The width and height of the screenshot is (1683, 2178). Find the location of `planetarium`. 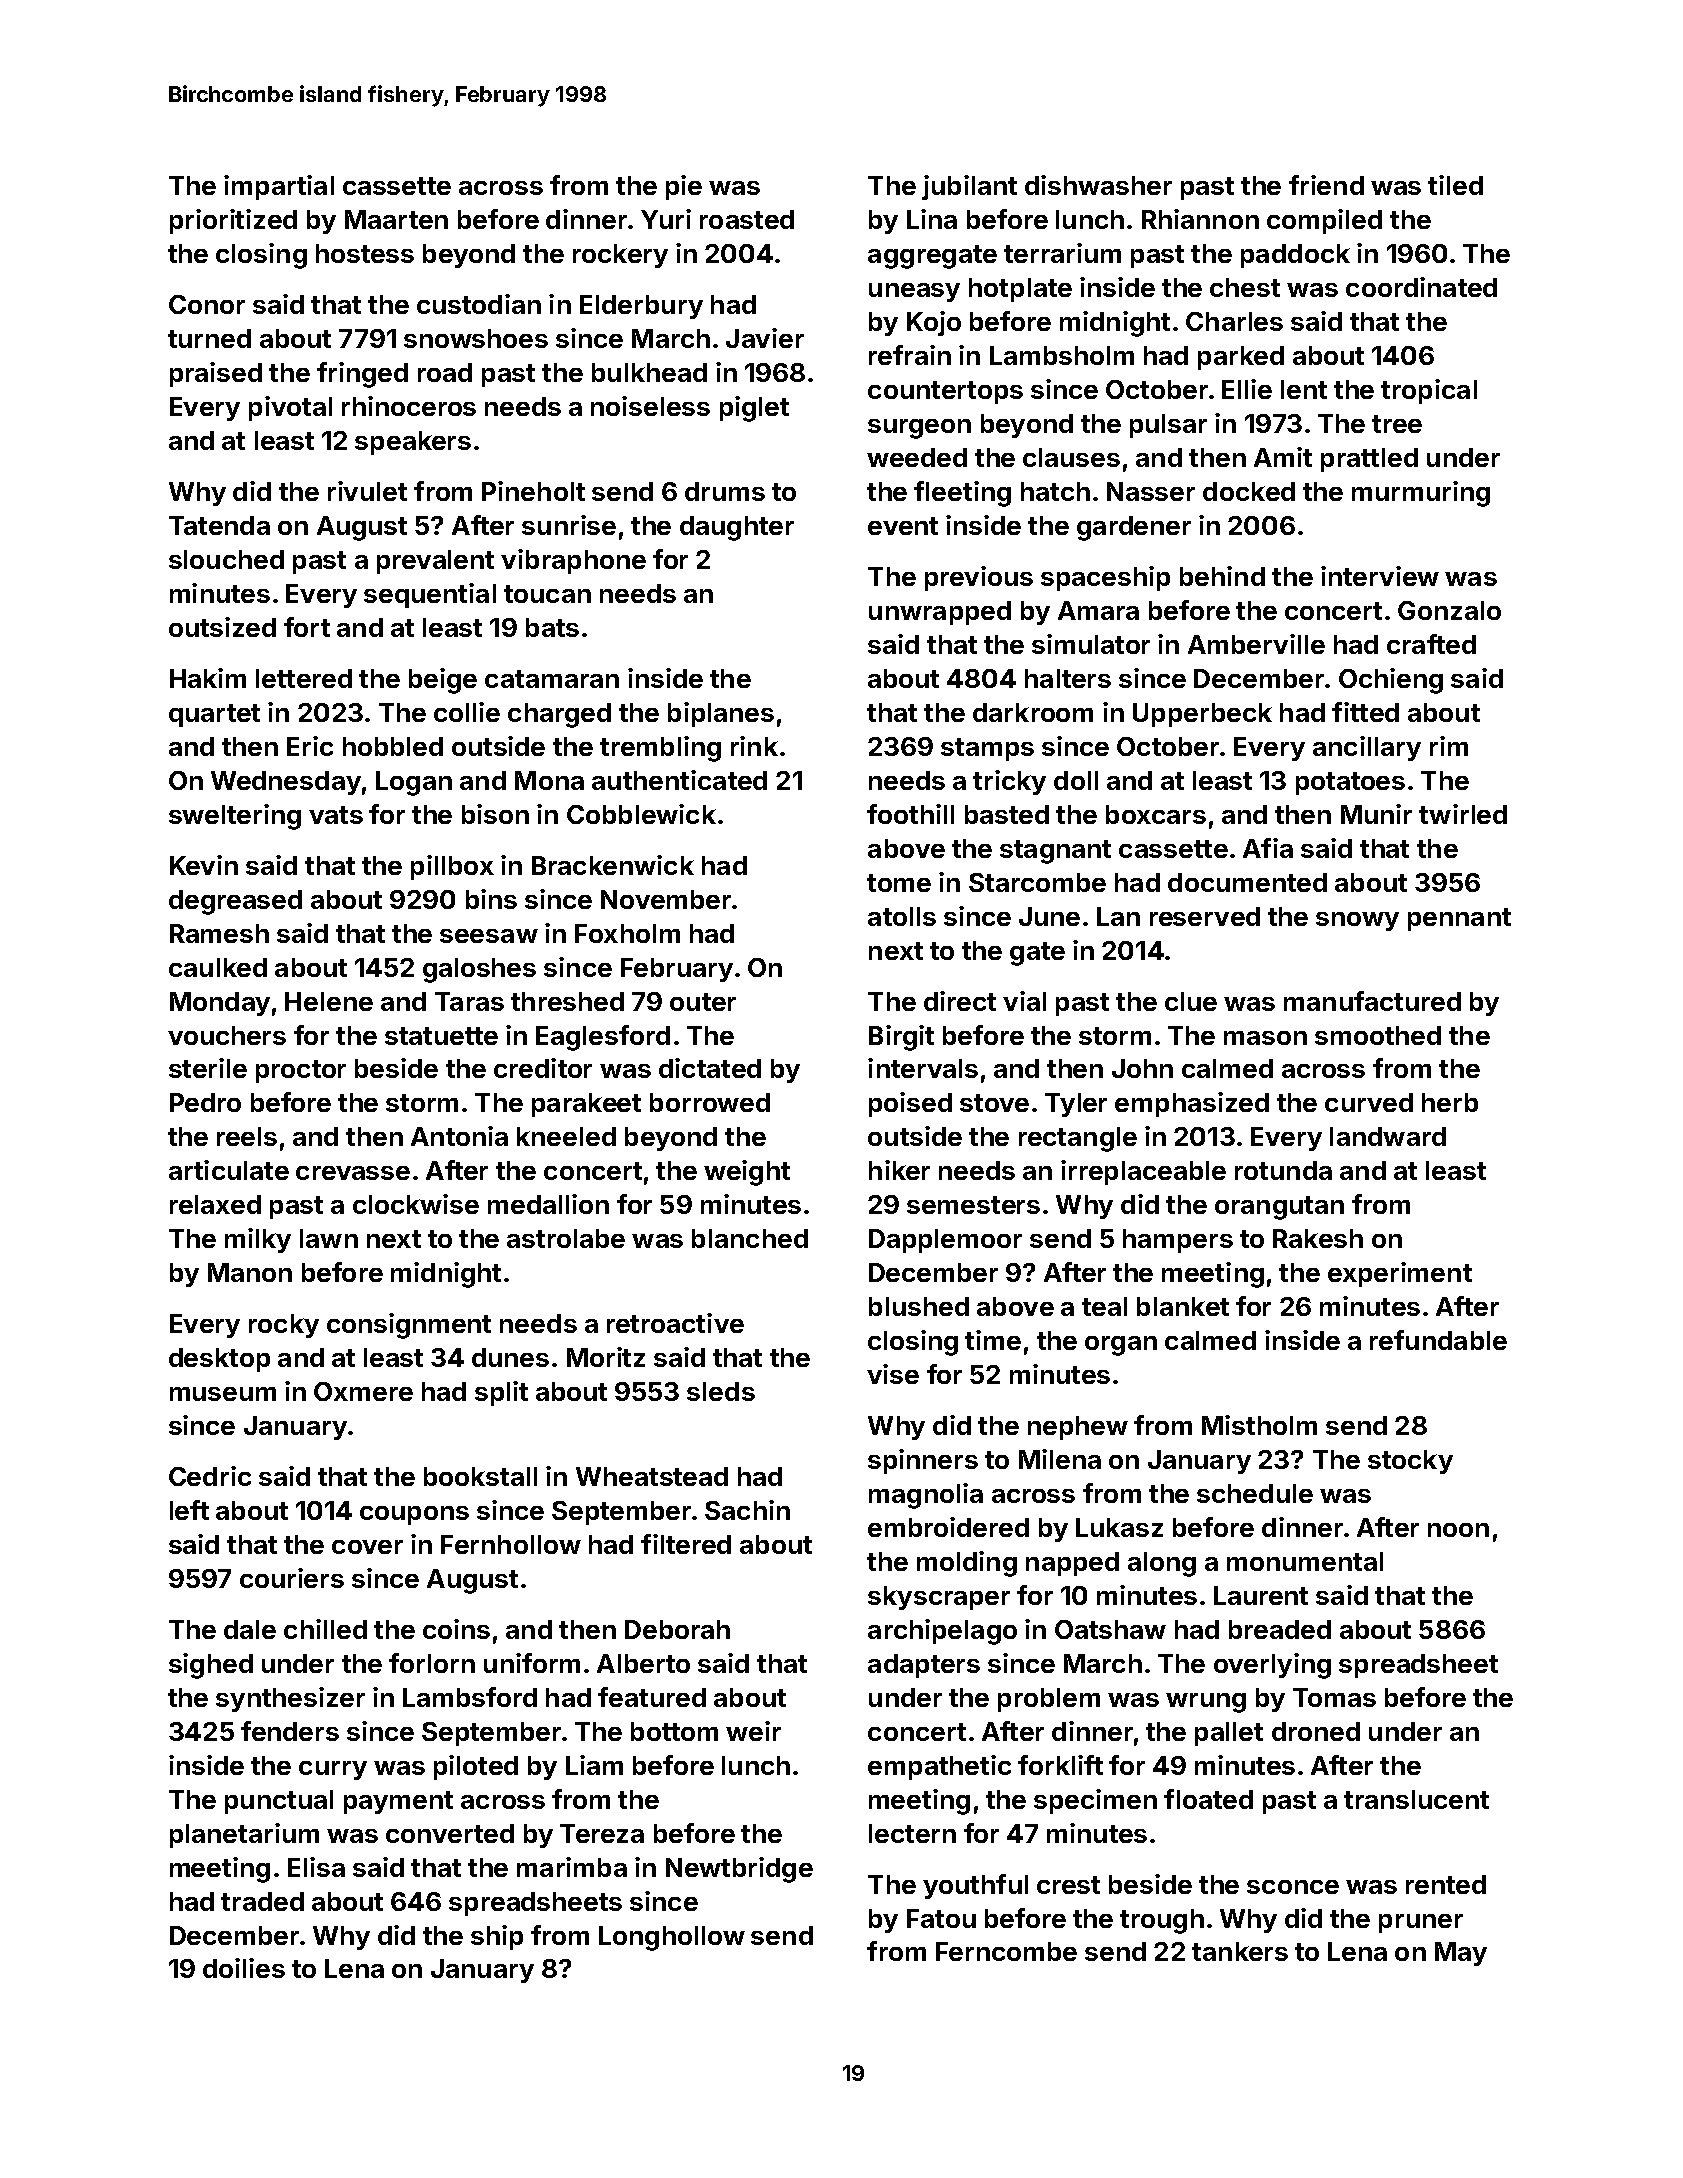

planetarium is located at coordinates (244, 1835).
